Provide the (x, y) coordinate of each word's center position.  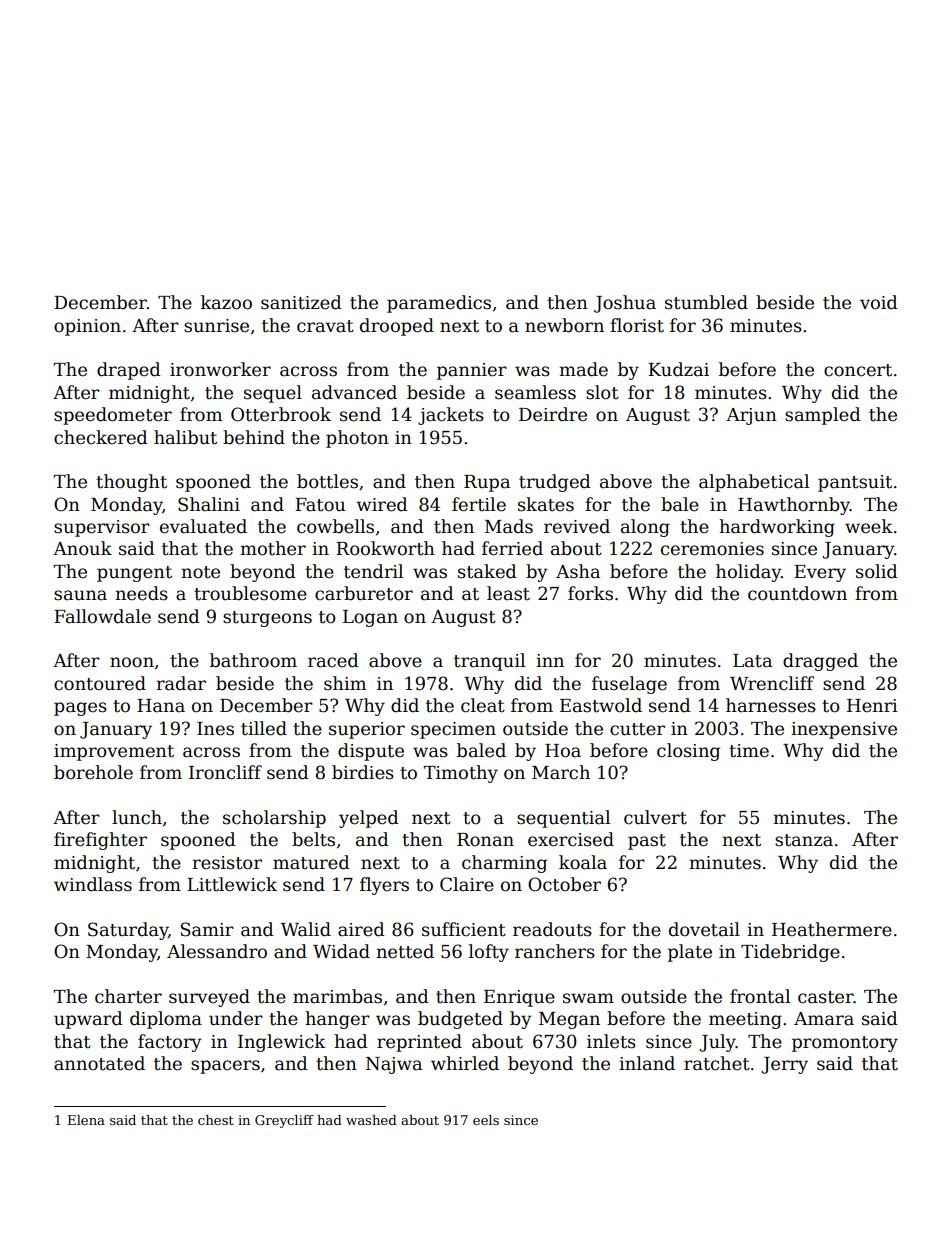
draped (129, 371)
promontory (845, 1044)
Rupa (487, 483)
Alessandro (217, 951)
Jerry (784, 1065)
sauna (80, 595)
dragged (820, 662)
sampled (823, 416)
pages (80, 709)
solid (877, 571)
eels (486, 1120)
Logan (370, 618)
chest (216, 1120)
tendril (373, 571)
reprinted (419, 1043)
